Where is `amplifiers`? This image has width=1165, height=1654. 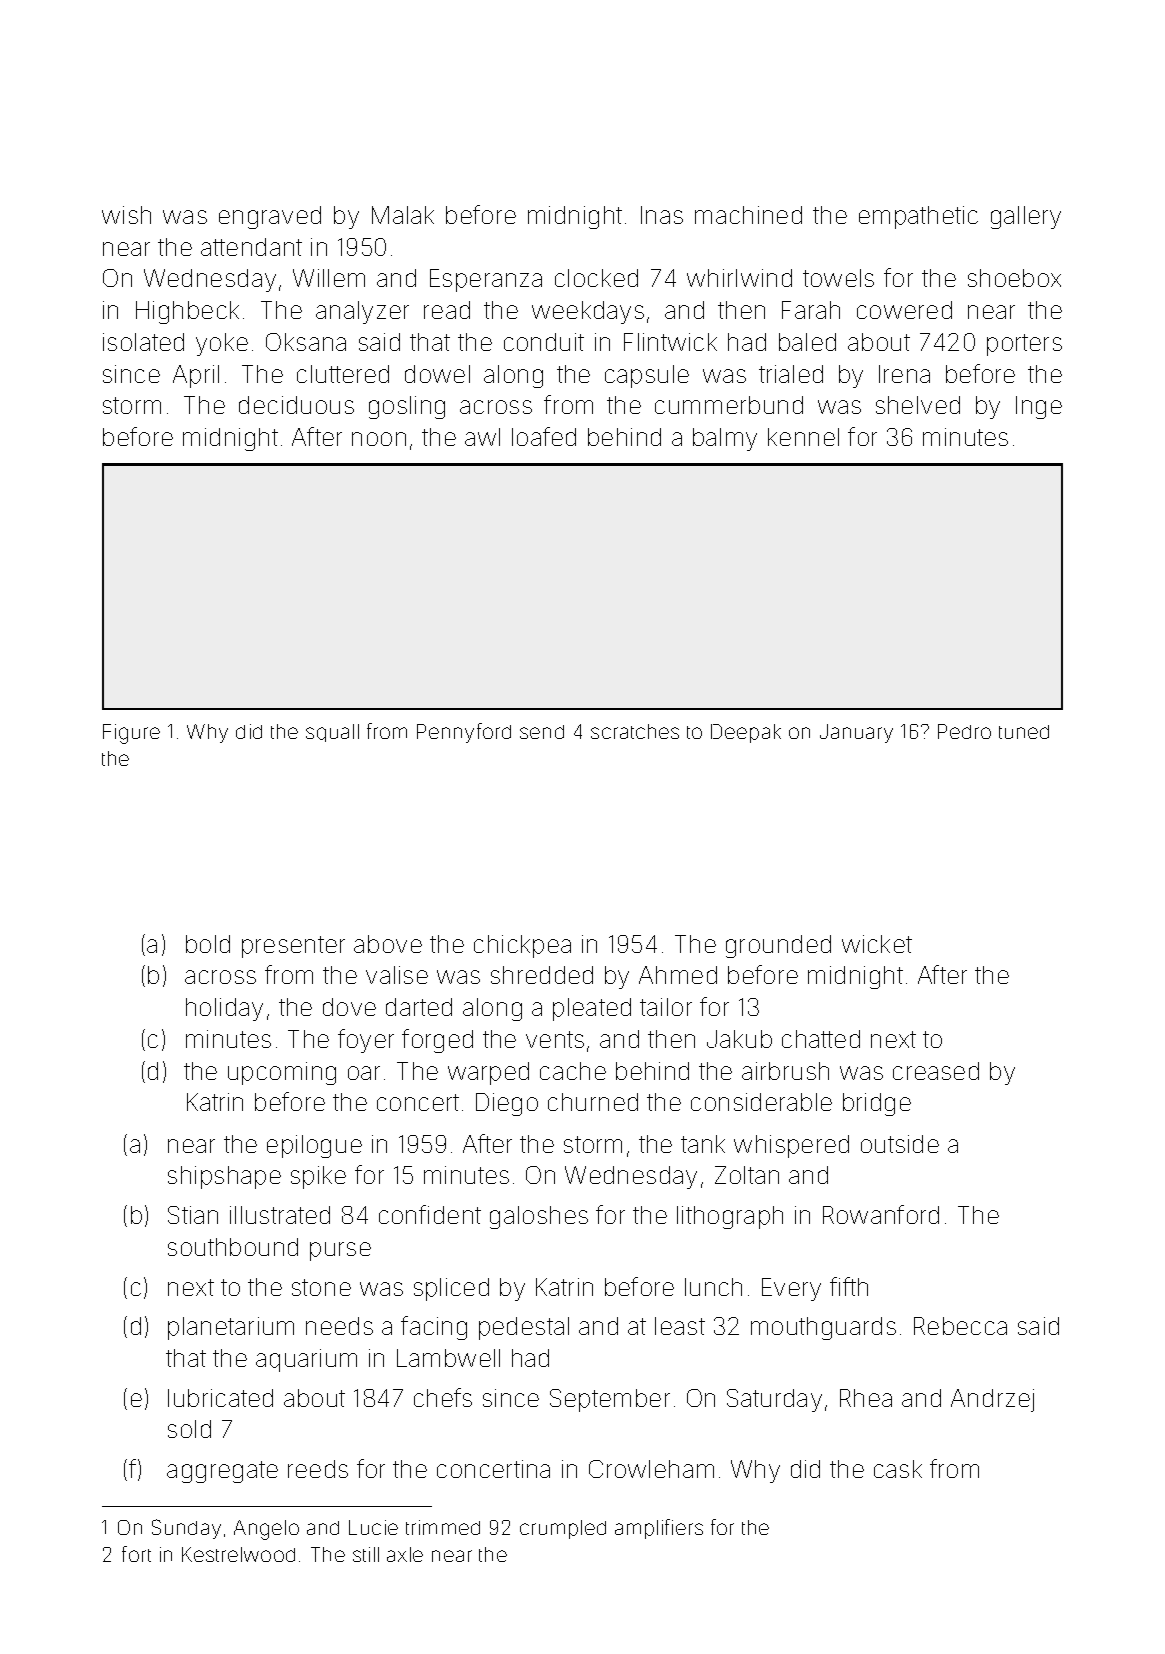
amplifiers is located at coordinates (659, 1529).
